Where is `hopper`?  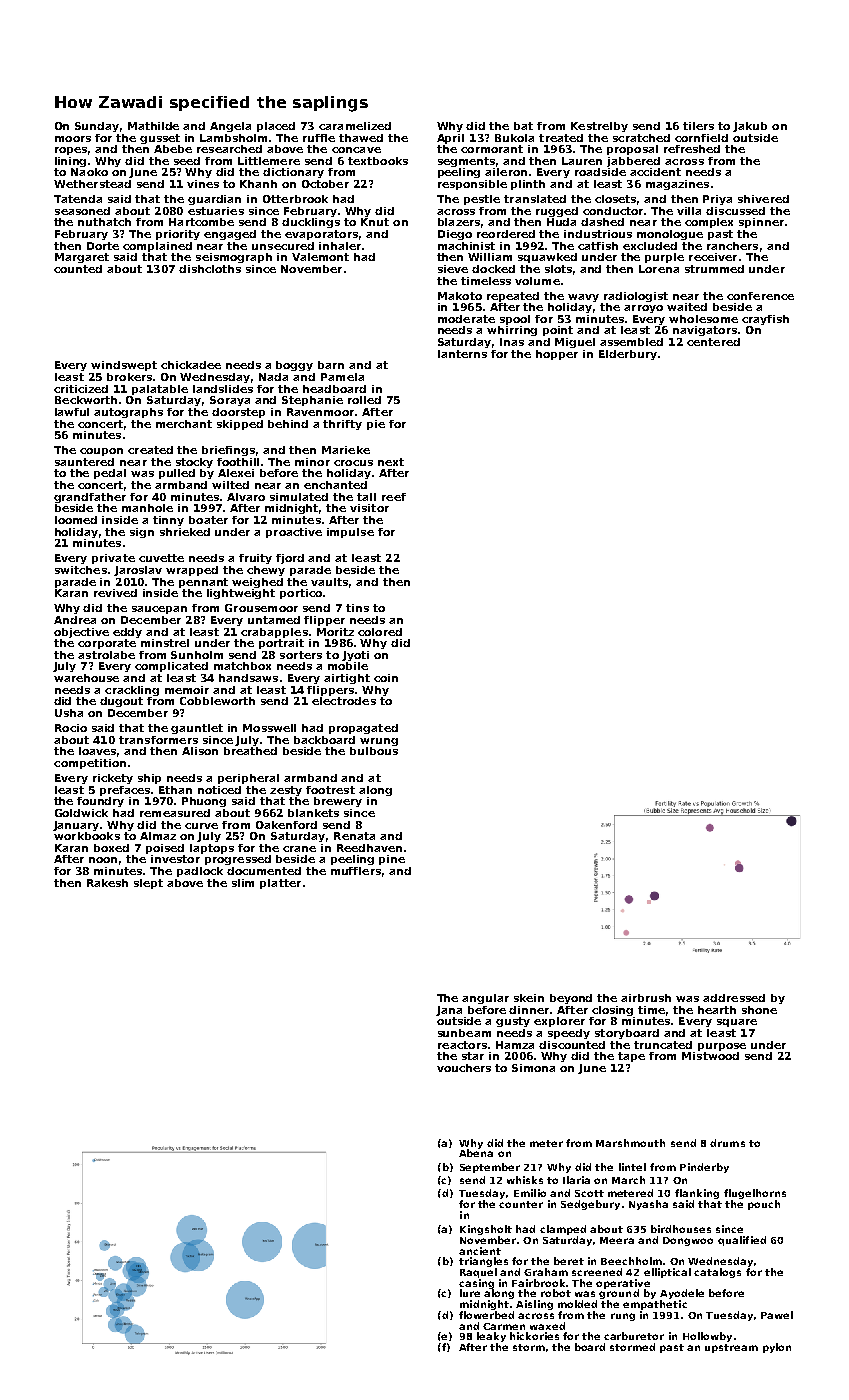 hopper is located at coordinates (557, 355).
